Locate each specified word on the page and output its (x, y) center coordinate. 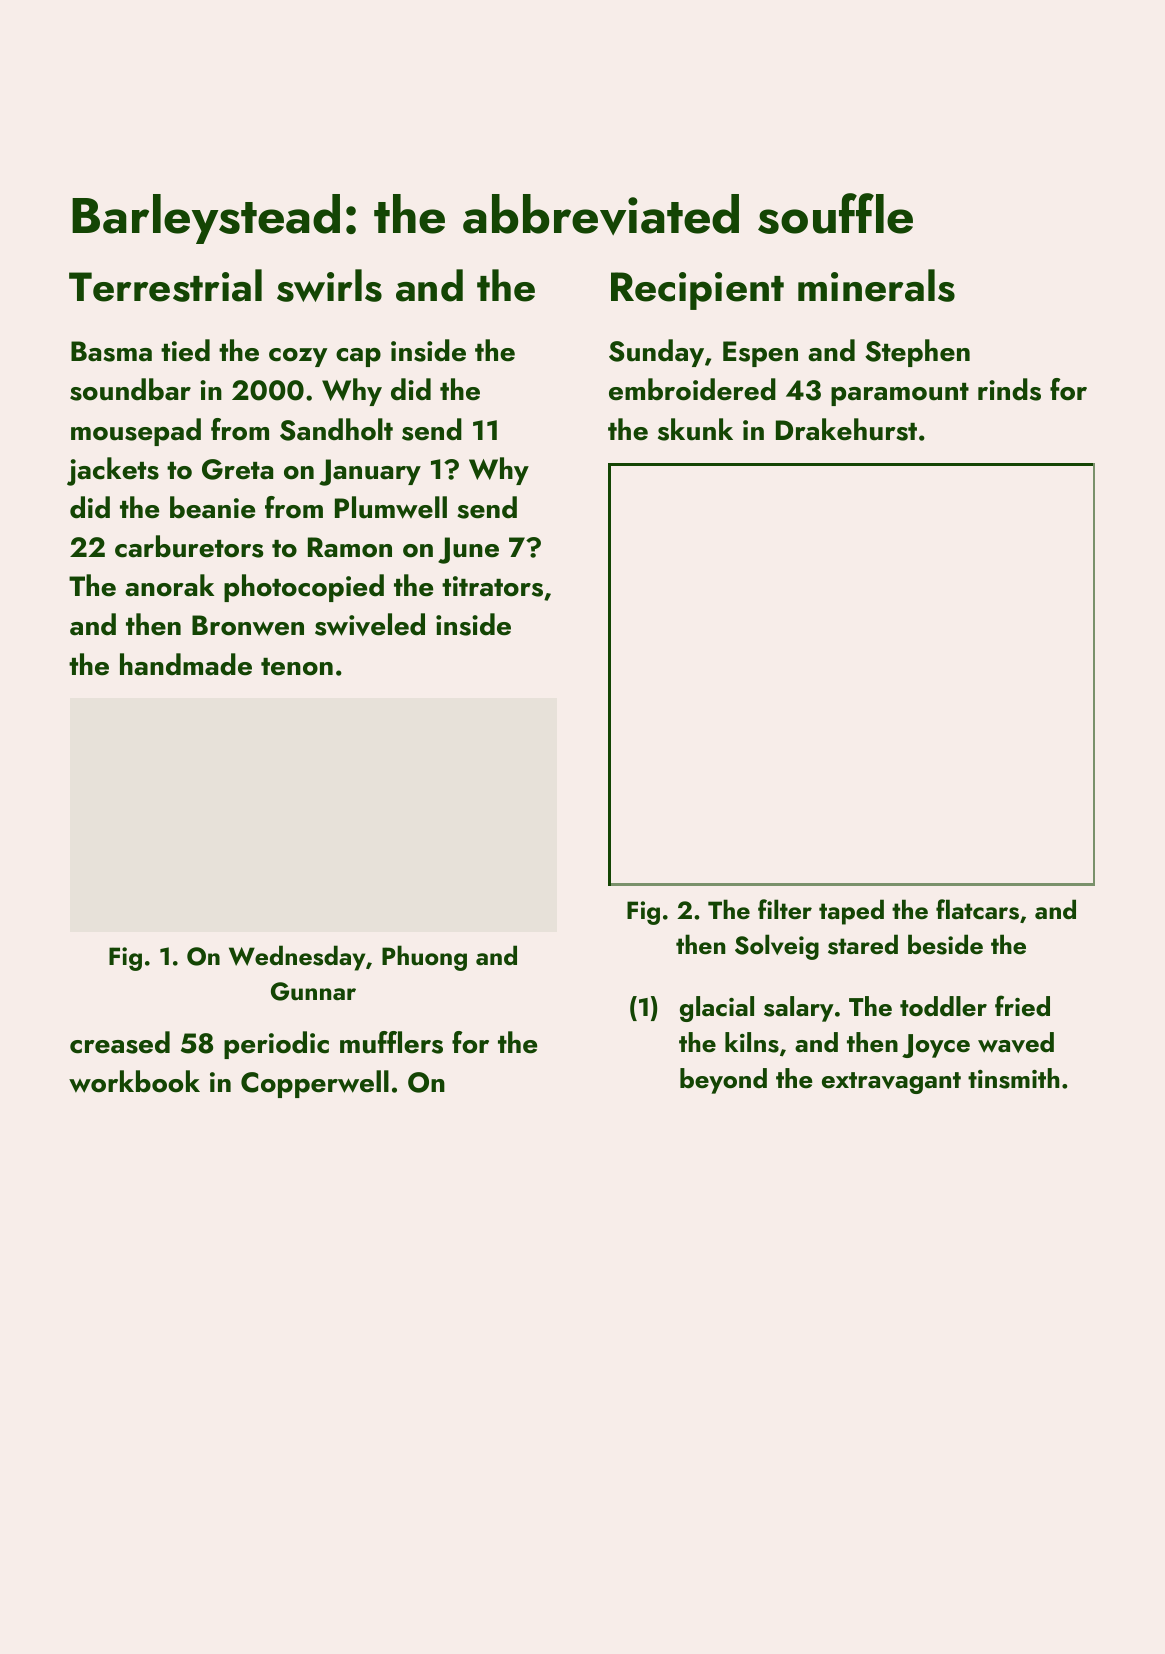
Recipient (697, 291)
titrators (492, 586)
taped (851, 912)
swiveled (370, 624)
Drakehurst (846, 429)
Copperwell (315, 1084)
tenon (297, 667)
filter (785, 909)
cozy (298, 357)
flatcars (977, 909)
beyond (723, 1081)
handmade (186, 664)
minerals (876, 285)
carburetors (189, 546)
